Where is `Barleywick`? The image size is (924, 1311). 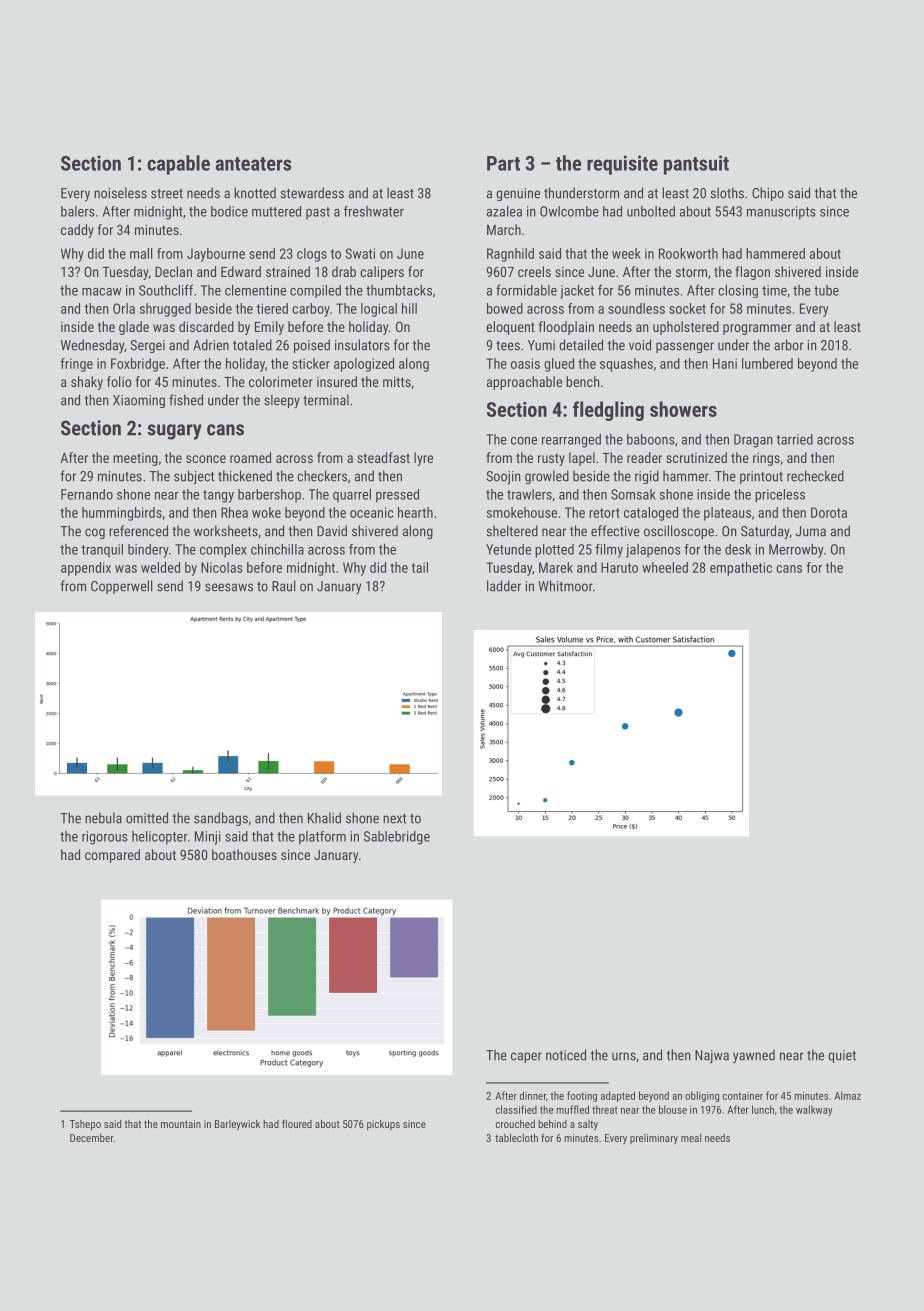
Barleywick is located at coordinates (237, 1125).
